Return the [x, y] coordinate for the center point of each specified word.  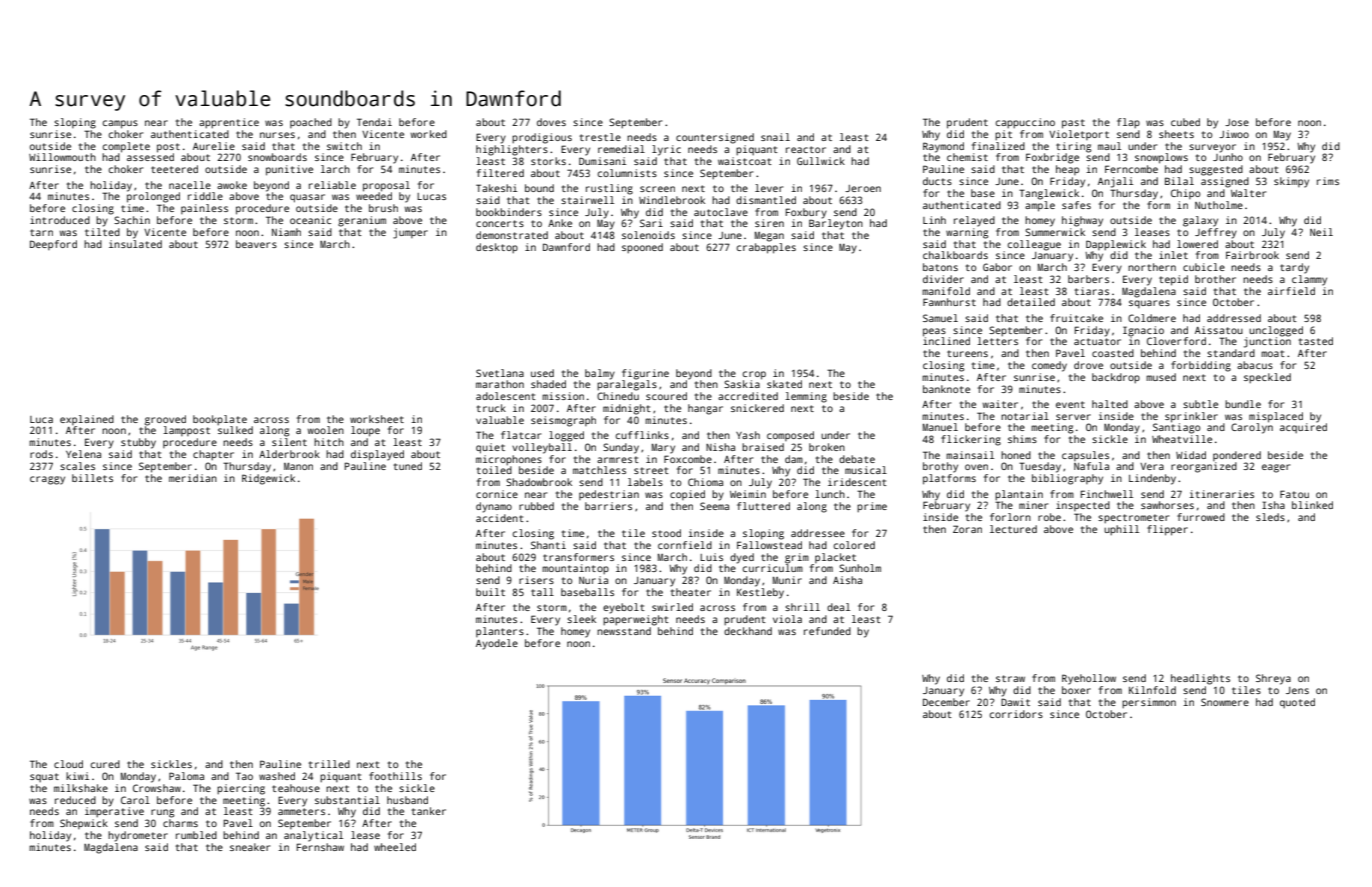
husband [407, 800]
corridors [1016, 714]
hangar [705, 409]
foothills [395, 776]
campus [120, 124]
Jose [1237, 122]
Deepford [53, 245]
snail [775, 137]
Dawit [1015, 702]
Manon [298, 466]
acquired [1303, 428]
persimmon [1149, 703]
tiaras [1092, 291]
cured [105, 764]
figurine [645, 374]
